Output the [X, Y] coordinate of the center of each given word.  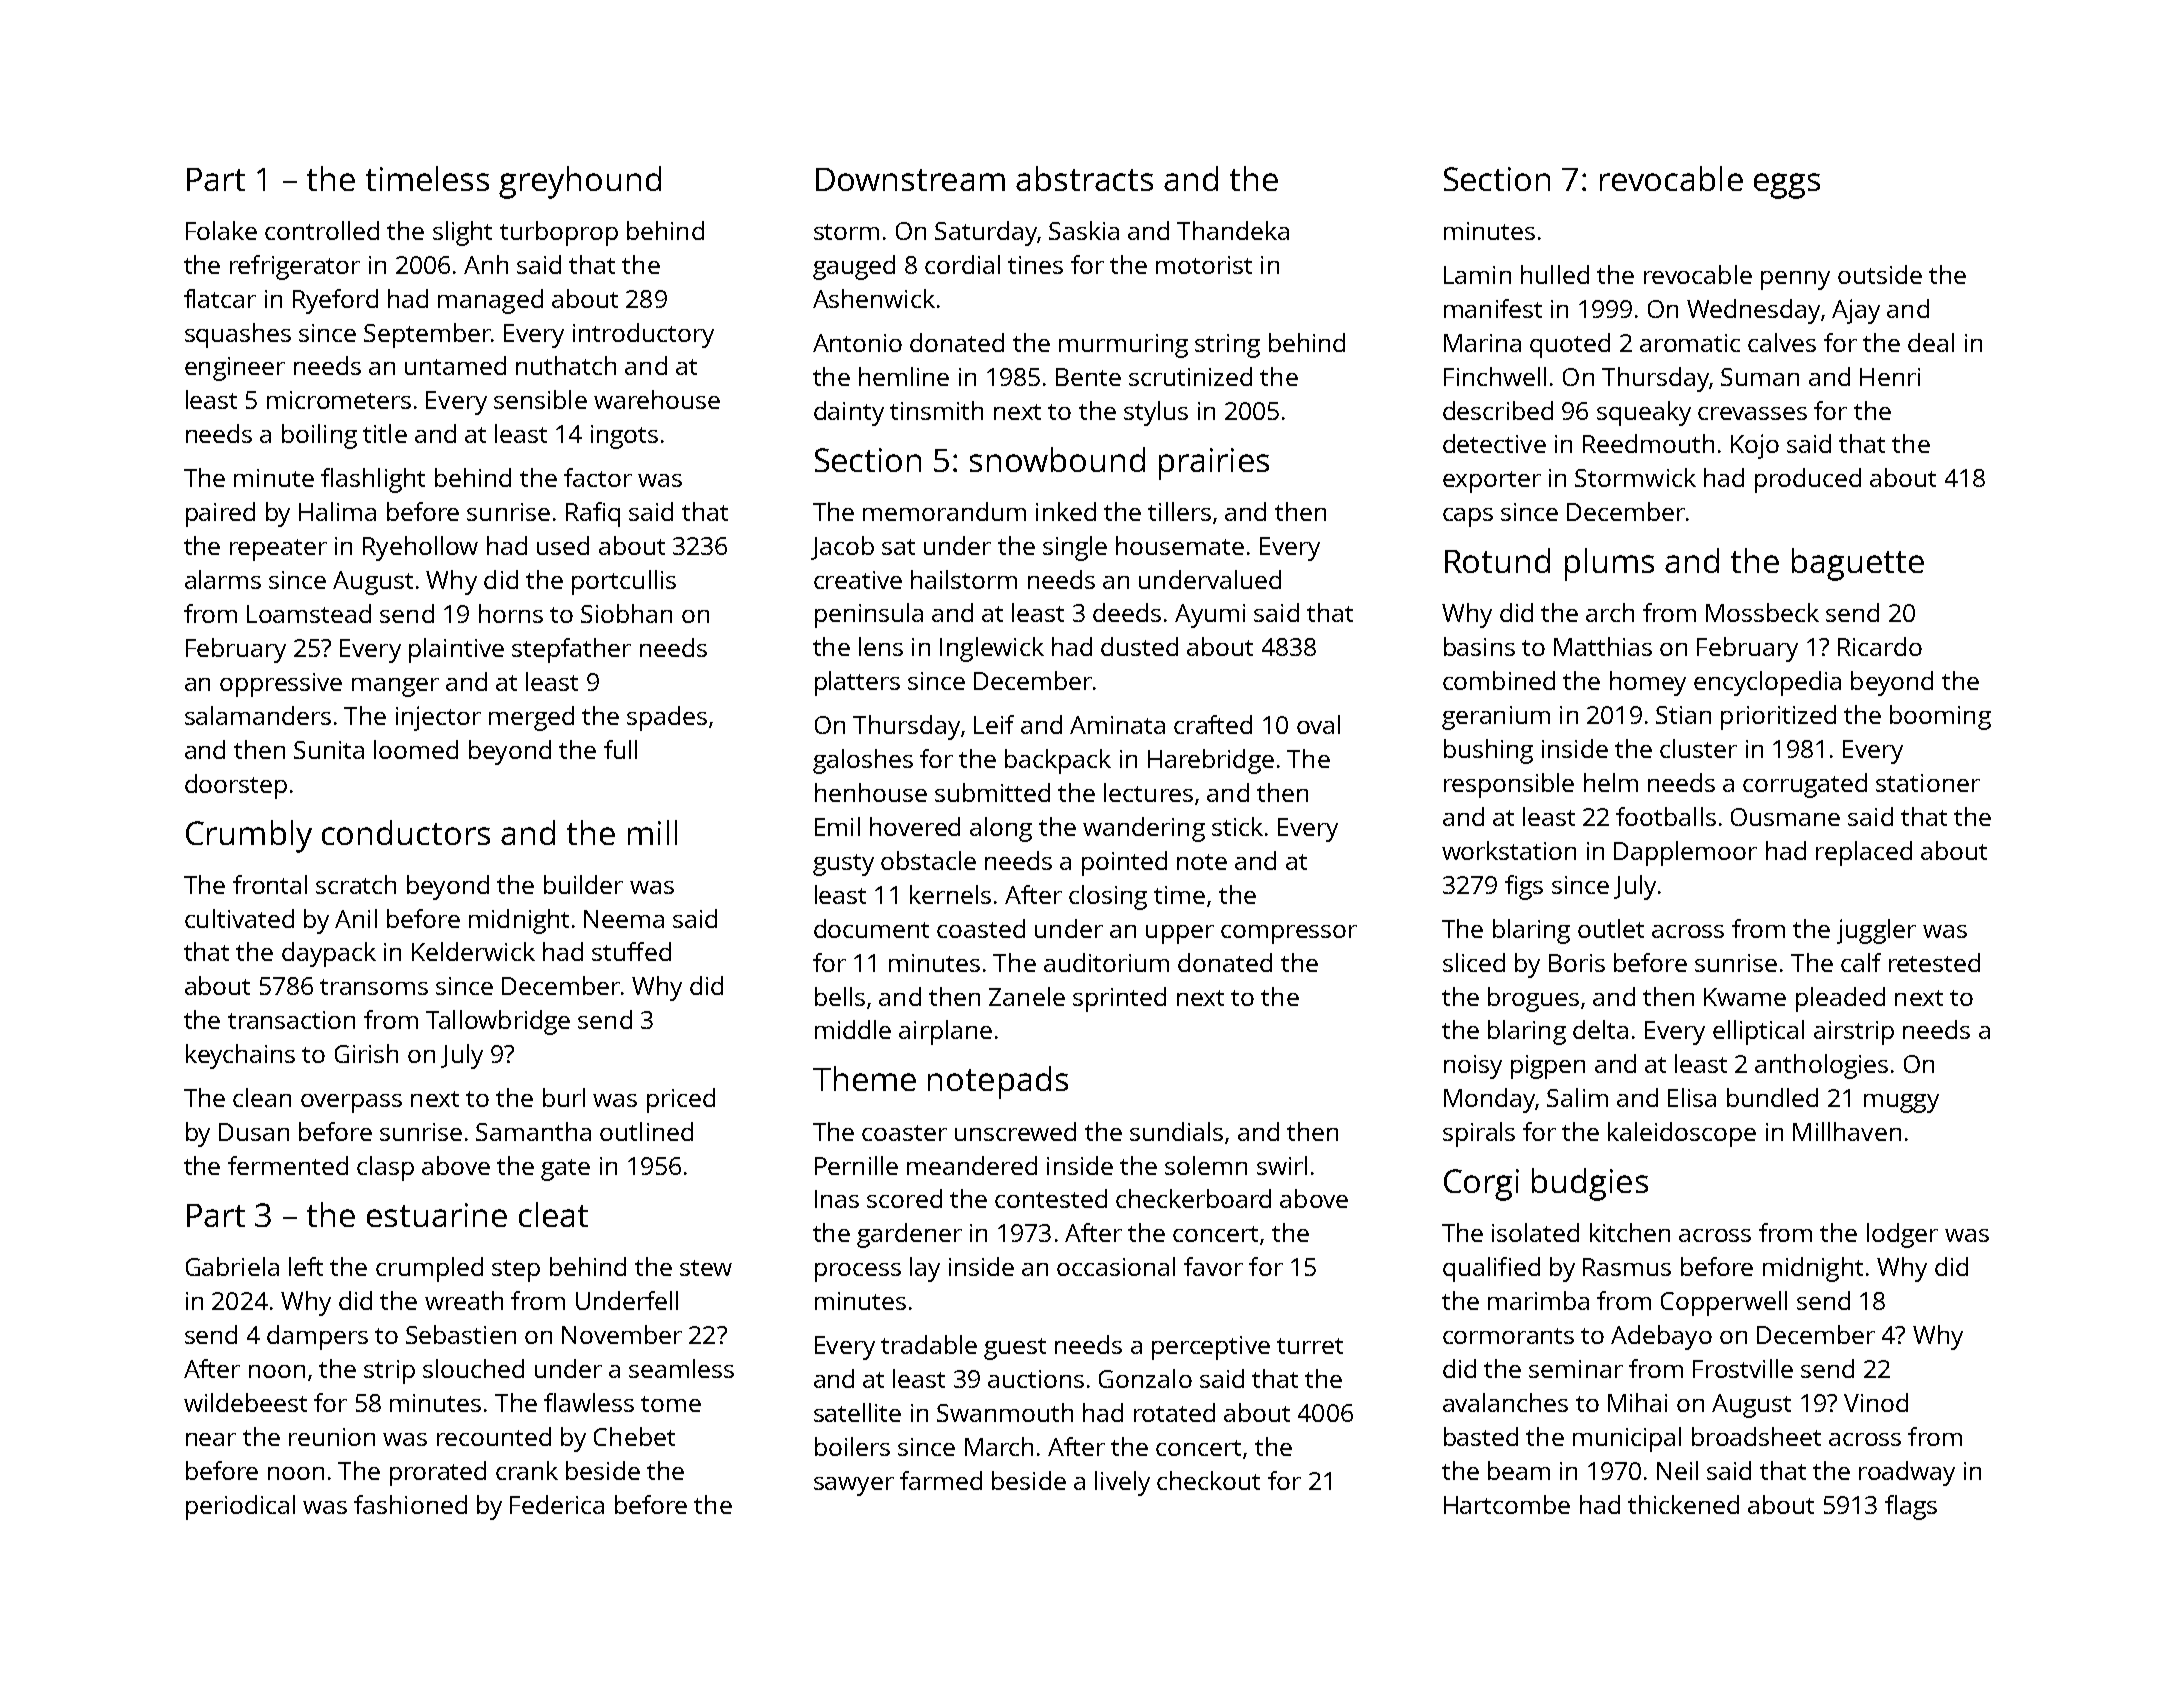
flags [1911, 1507]
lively [1122, 1483]
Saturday [986, 233]
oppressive [281, 685]
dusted [1139, 646]
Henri [1890, 377]
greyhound [580, 182]
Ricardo [1880, 646]
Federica [557, 1504]
